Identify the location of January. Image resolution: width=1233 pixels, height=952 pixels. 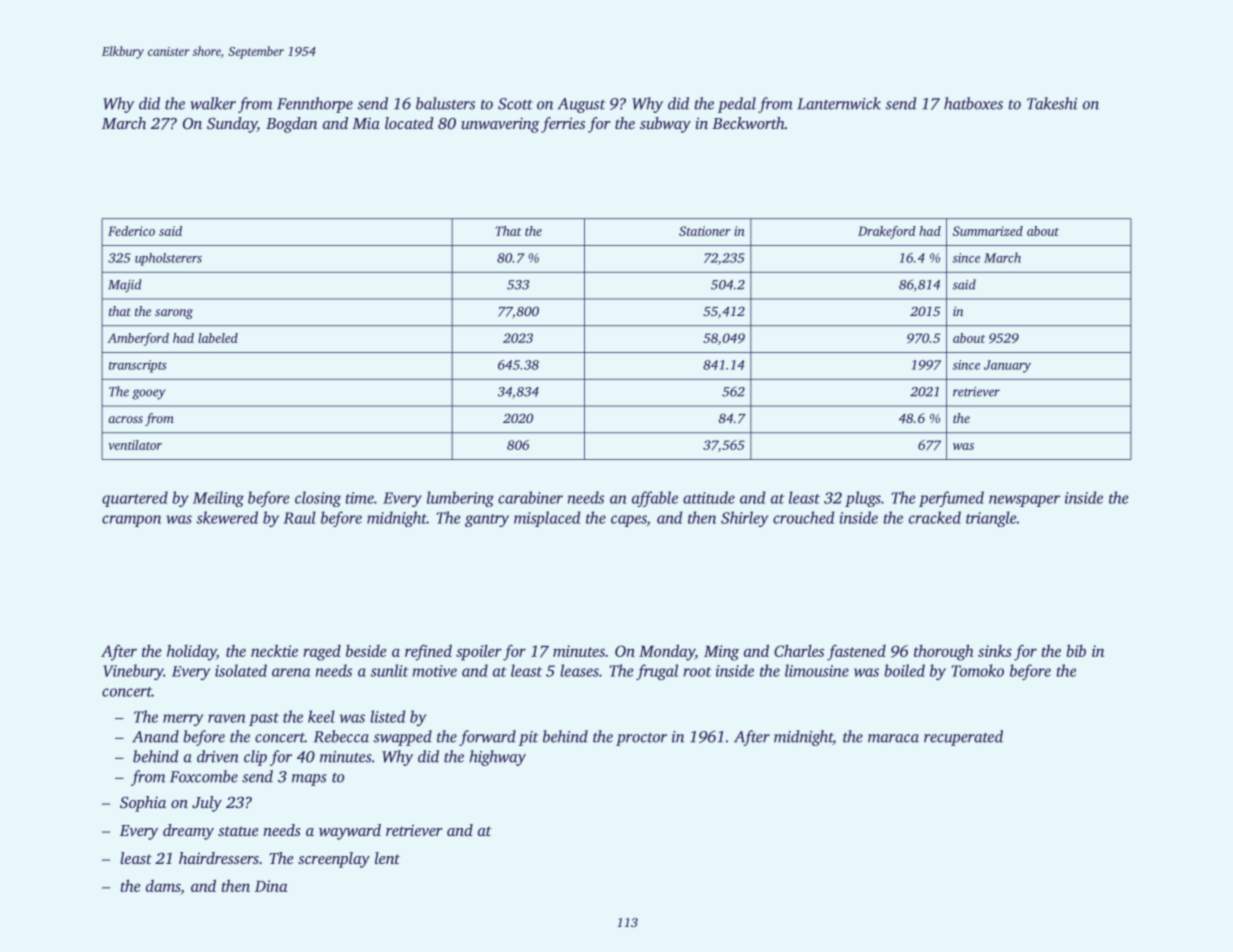
(1007, 366).
